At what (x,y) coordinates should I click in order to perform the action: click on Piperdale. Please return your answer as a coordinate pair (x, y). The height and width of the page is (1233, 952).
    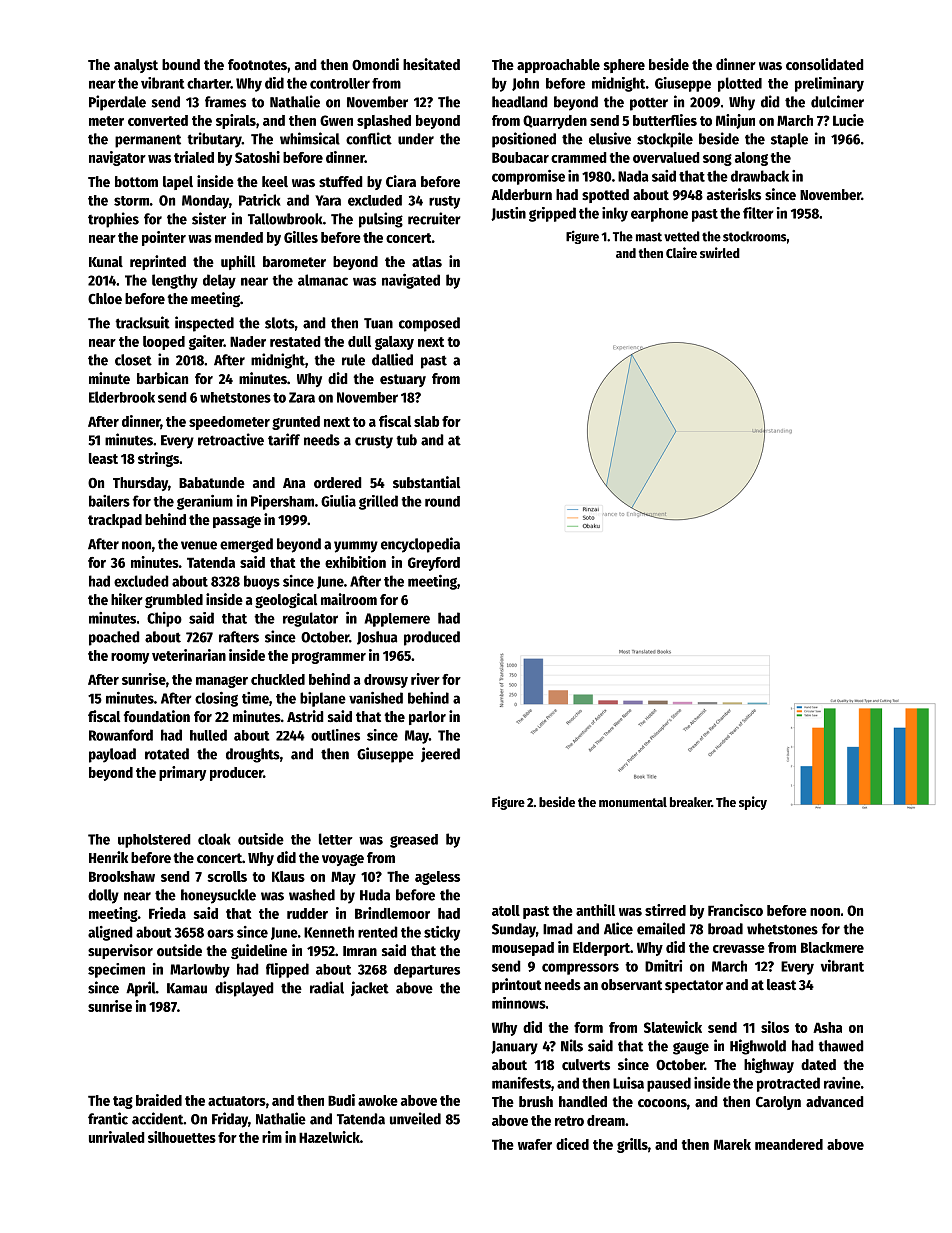
    Looking at the image, I should click on (117, 103).
